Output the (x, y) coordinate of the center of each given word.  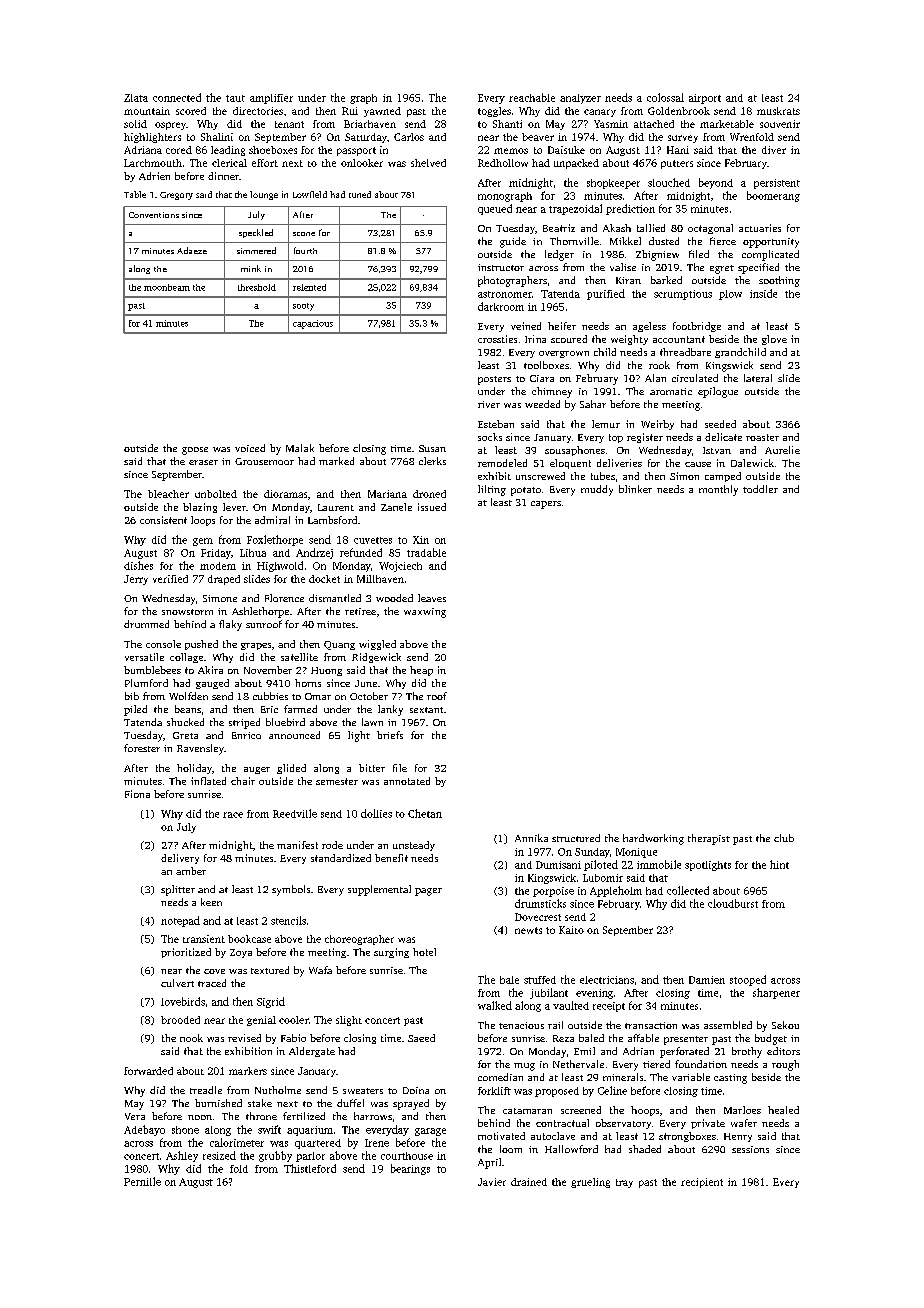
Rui (350, 111)
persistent (777, 184)
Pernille (142, 1181)
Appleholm (616, 891)
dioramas (285, 494)
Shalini (217, 137)
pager (428, 892)
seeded (720, 424)
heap (421, 671)
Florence (284, 598)
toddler (760, 489)
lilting (492, 490)
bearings (410, 1169)
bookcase (249, 939)
